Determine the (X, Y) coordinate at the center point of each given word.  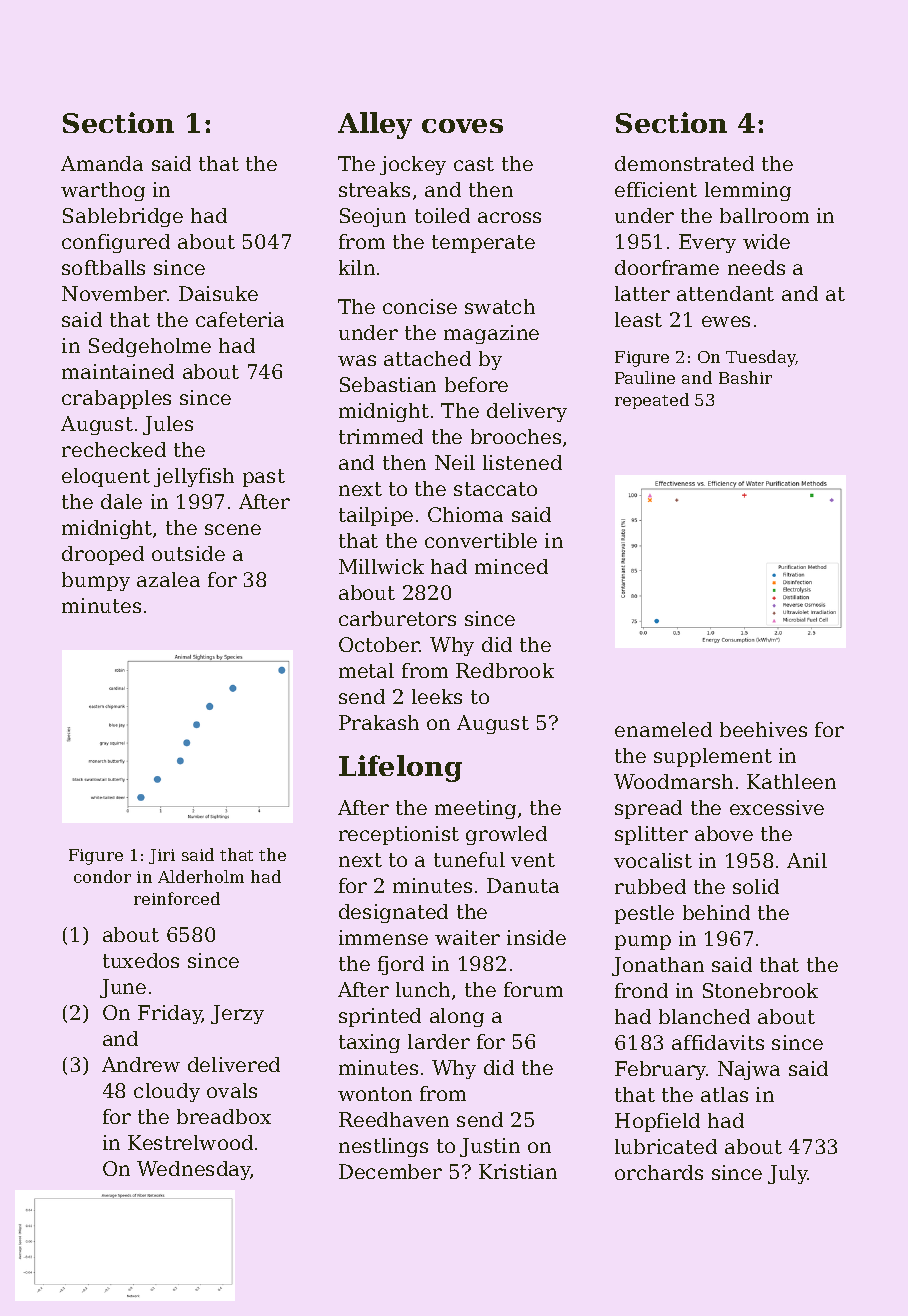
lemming (748, 191)
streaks (374, 189)
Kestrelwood (190, 1142)
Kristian (518, 1171)
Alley (375, 125)
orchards (659, 1172)
